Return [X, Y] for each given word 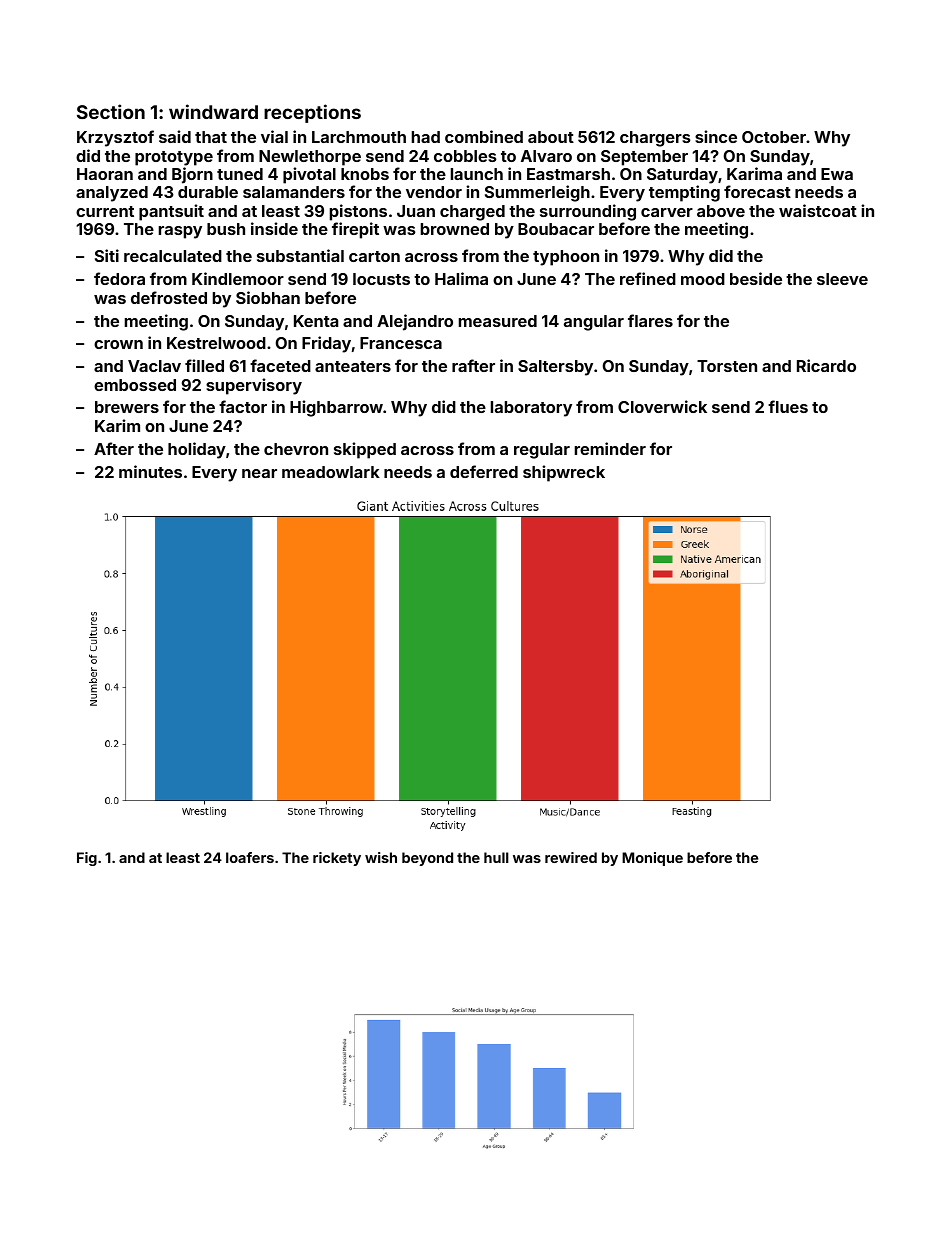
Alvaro [546, 156]
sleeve [842, 279]
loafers [250, 857]
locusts [381, 279]
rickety [337, 859]
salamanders [294, 192]
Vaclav [154, 366]
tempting [684, 193]
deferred [484, 471]
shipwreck [564, 473]
